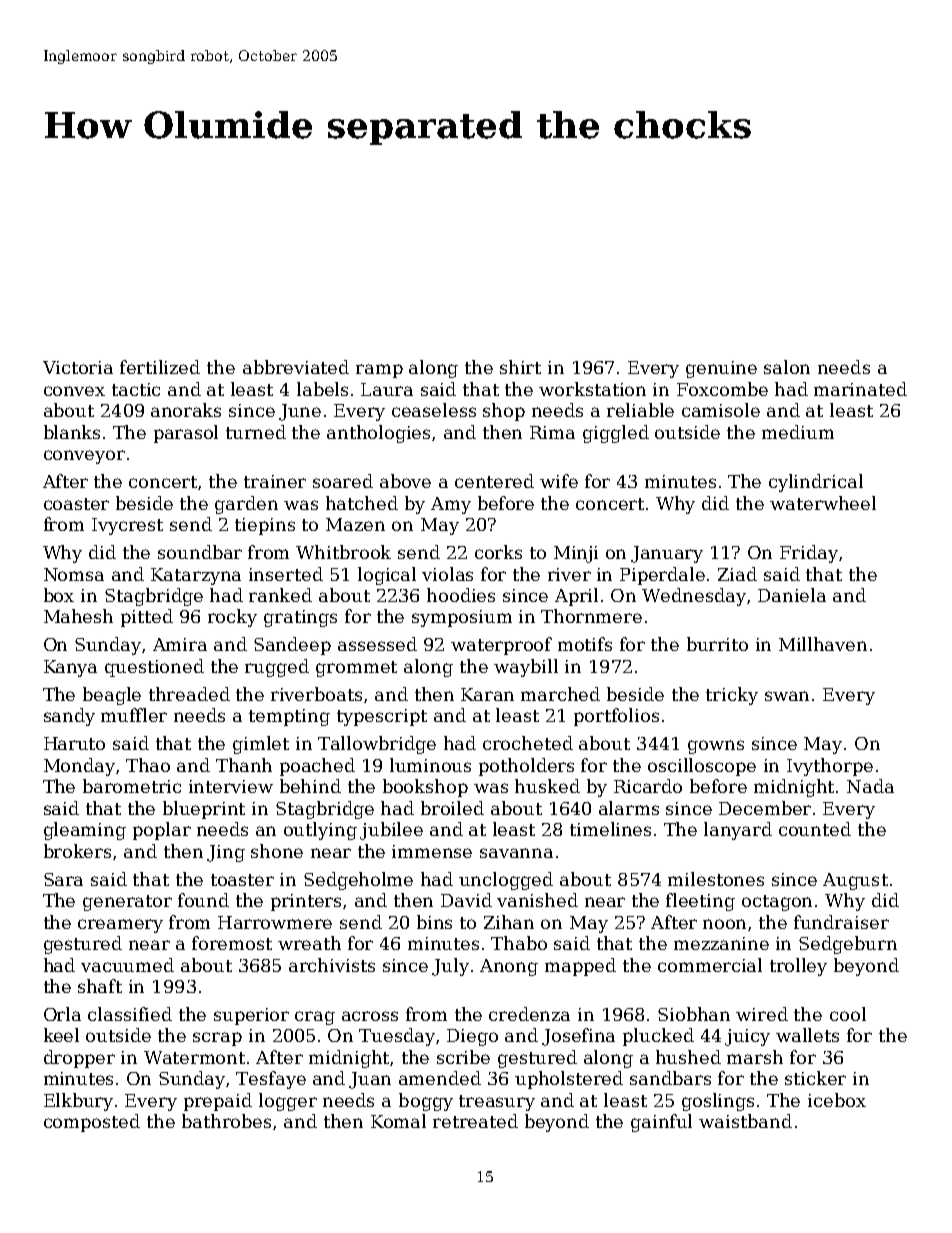 Image resolution: width=952 pixels, height=1233 pixels. I want to click on violas, so click(447, 574).
